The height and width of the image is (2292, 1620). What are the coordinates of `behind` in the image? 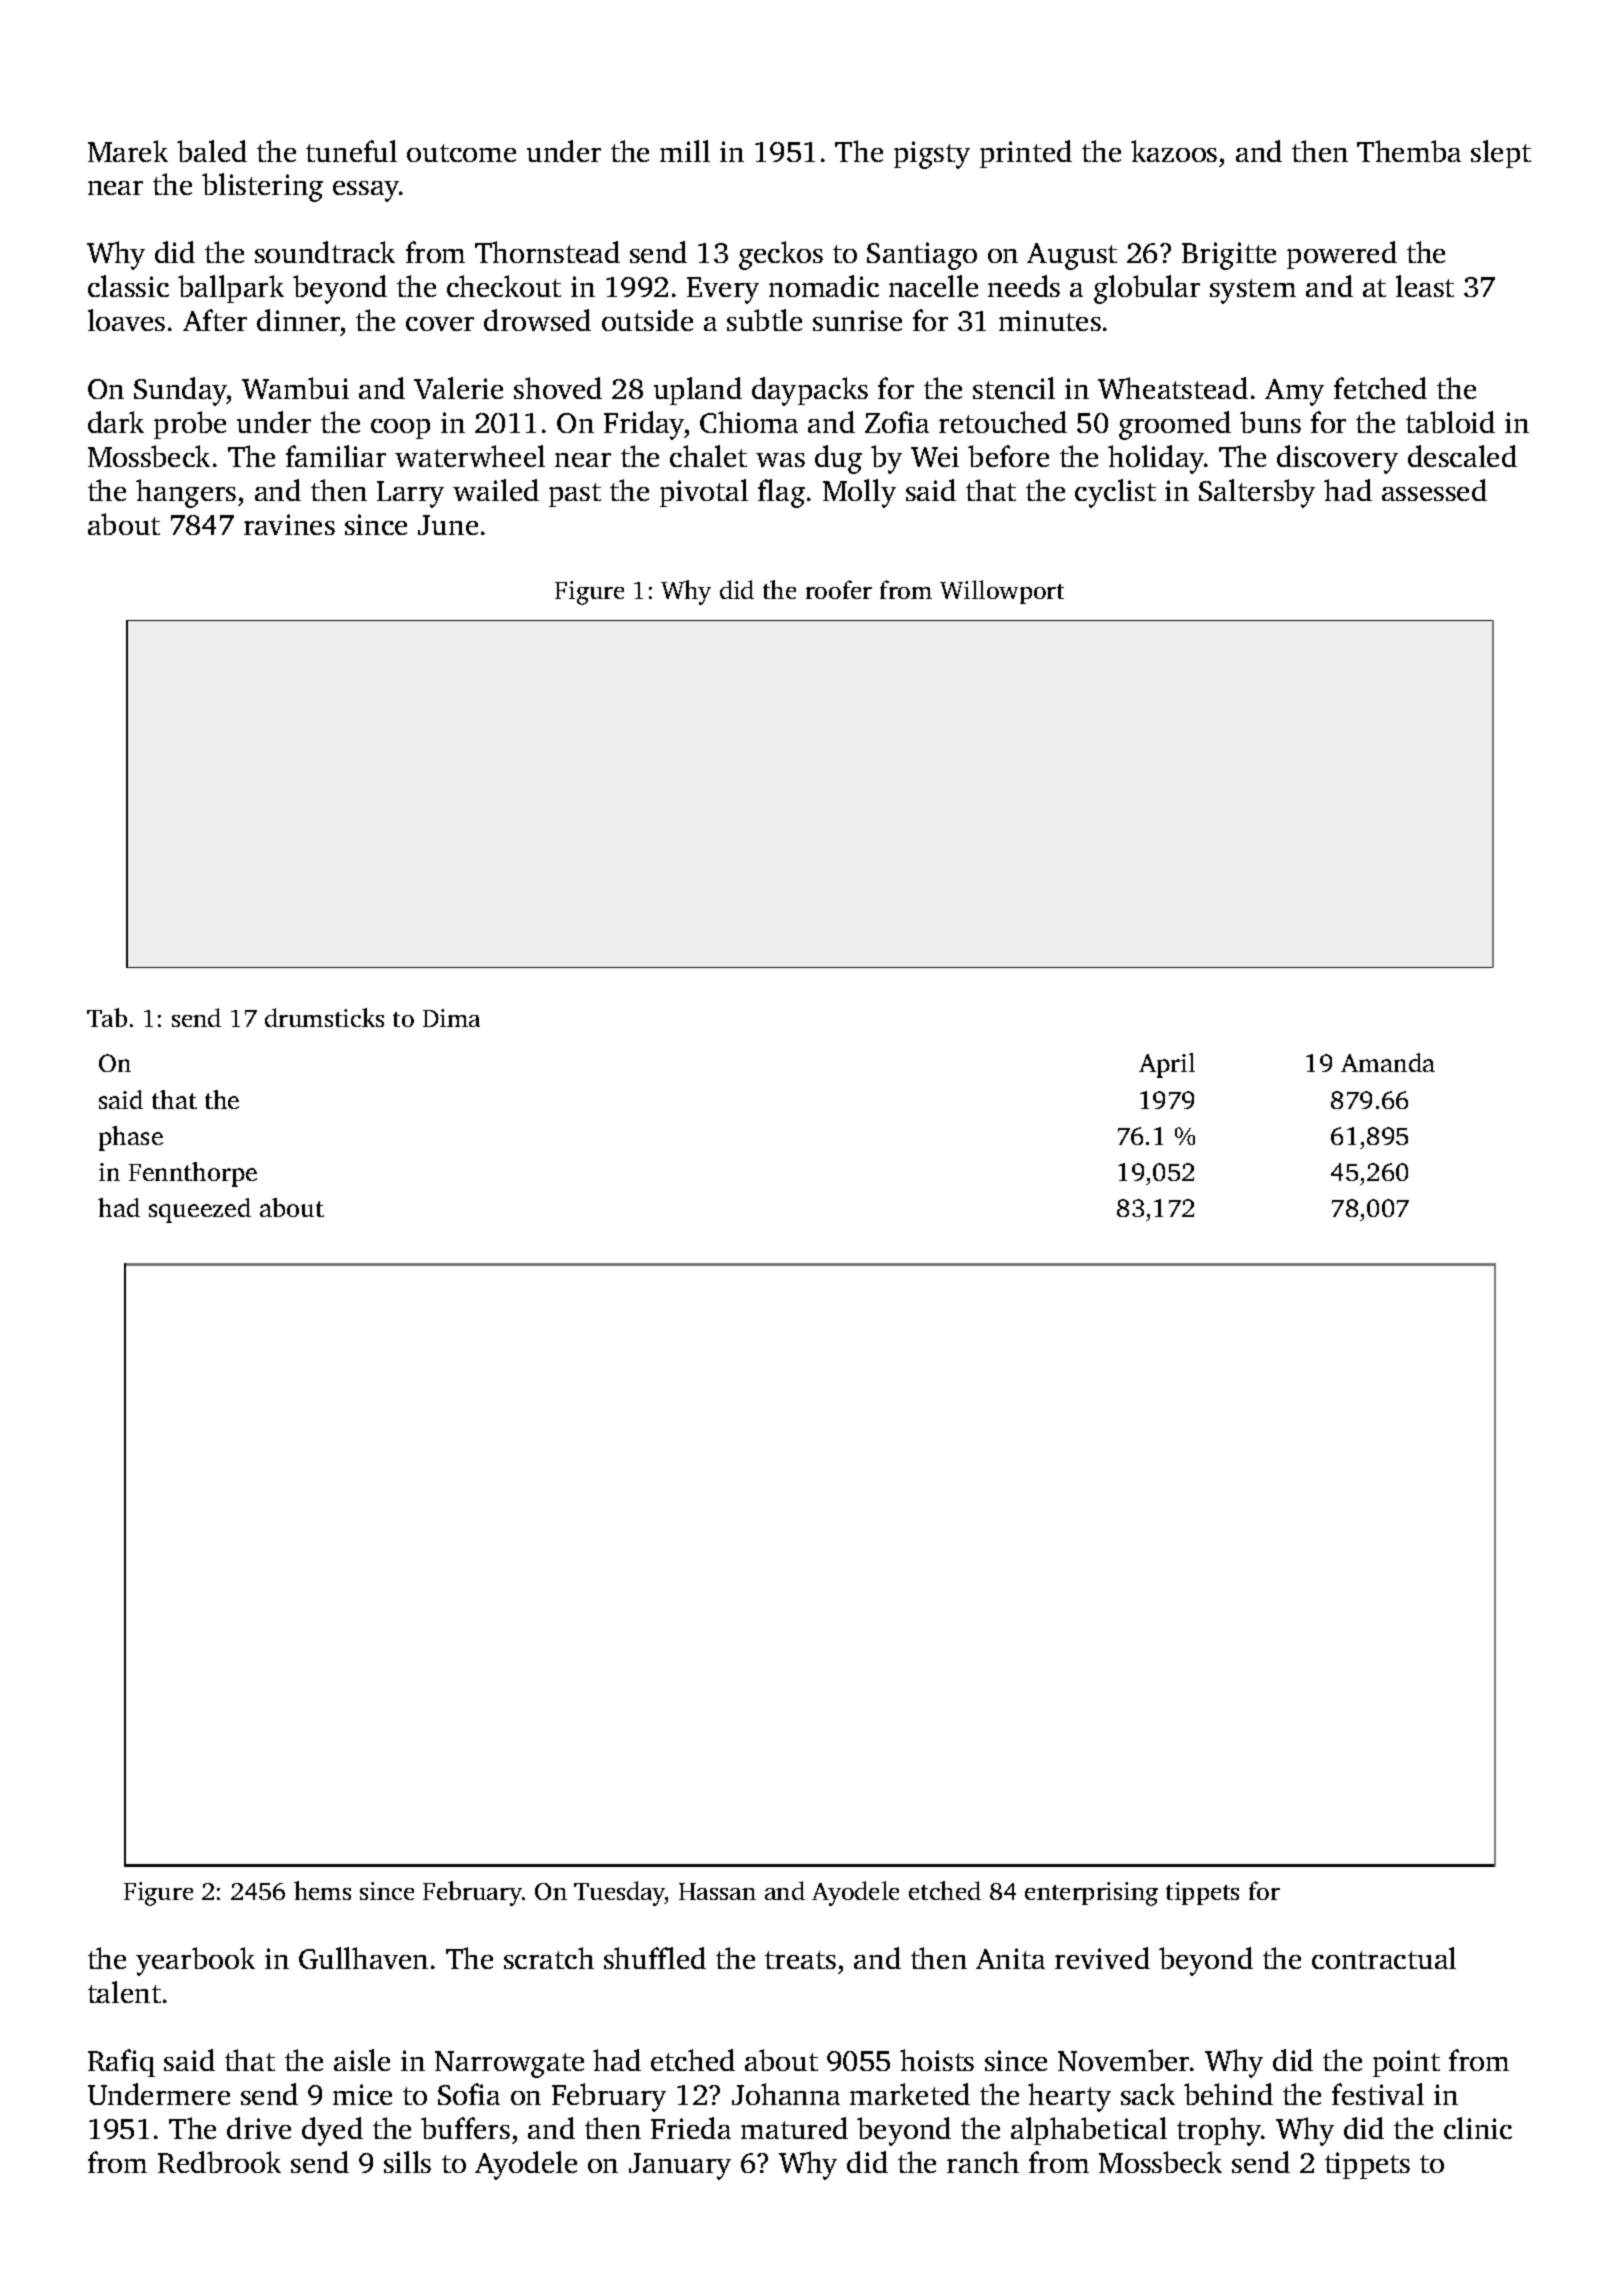 It's located at (1228, 2094).
